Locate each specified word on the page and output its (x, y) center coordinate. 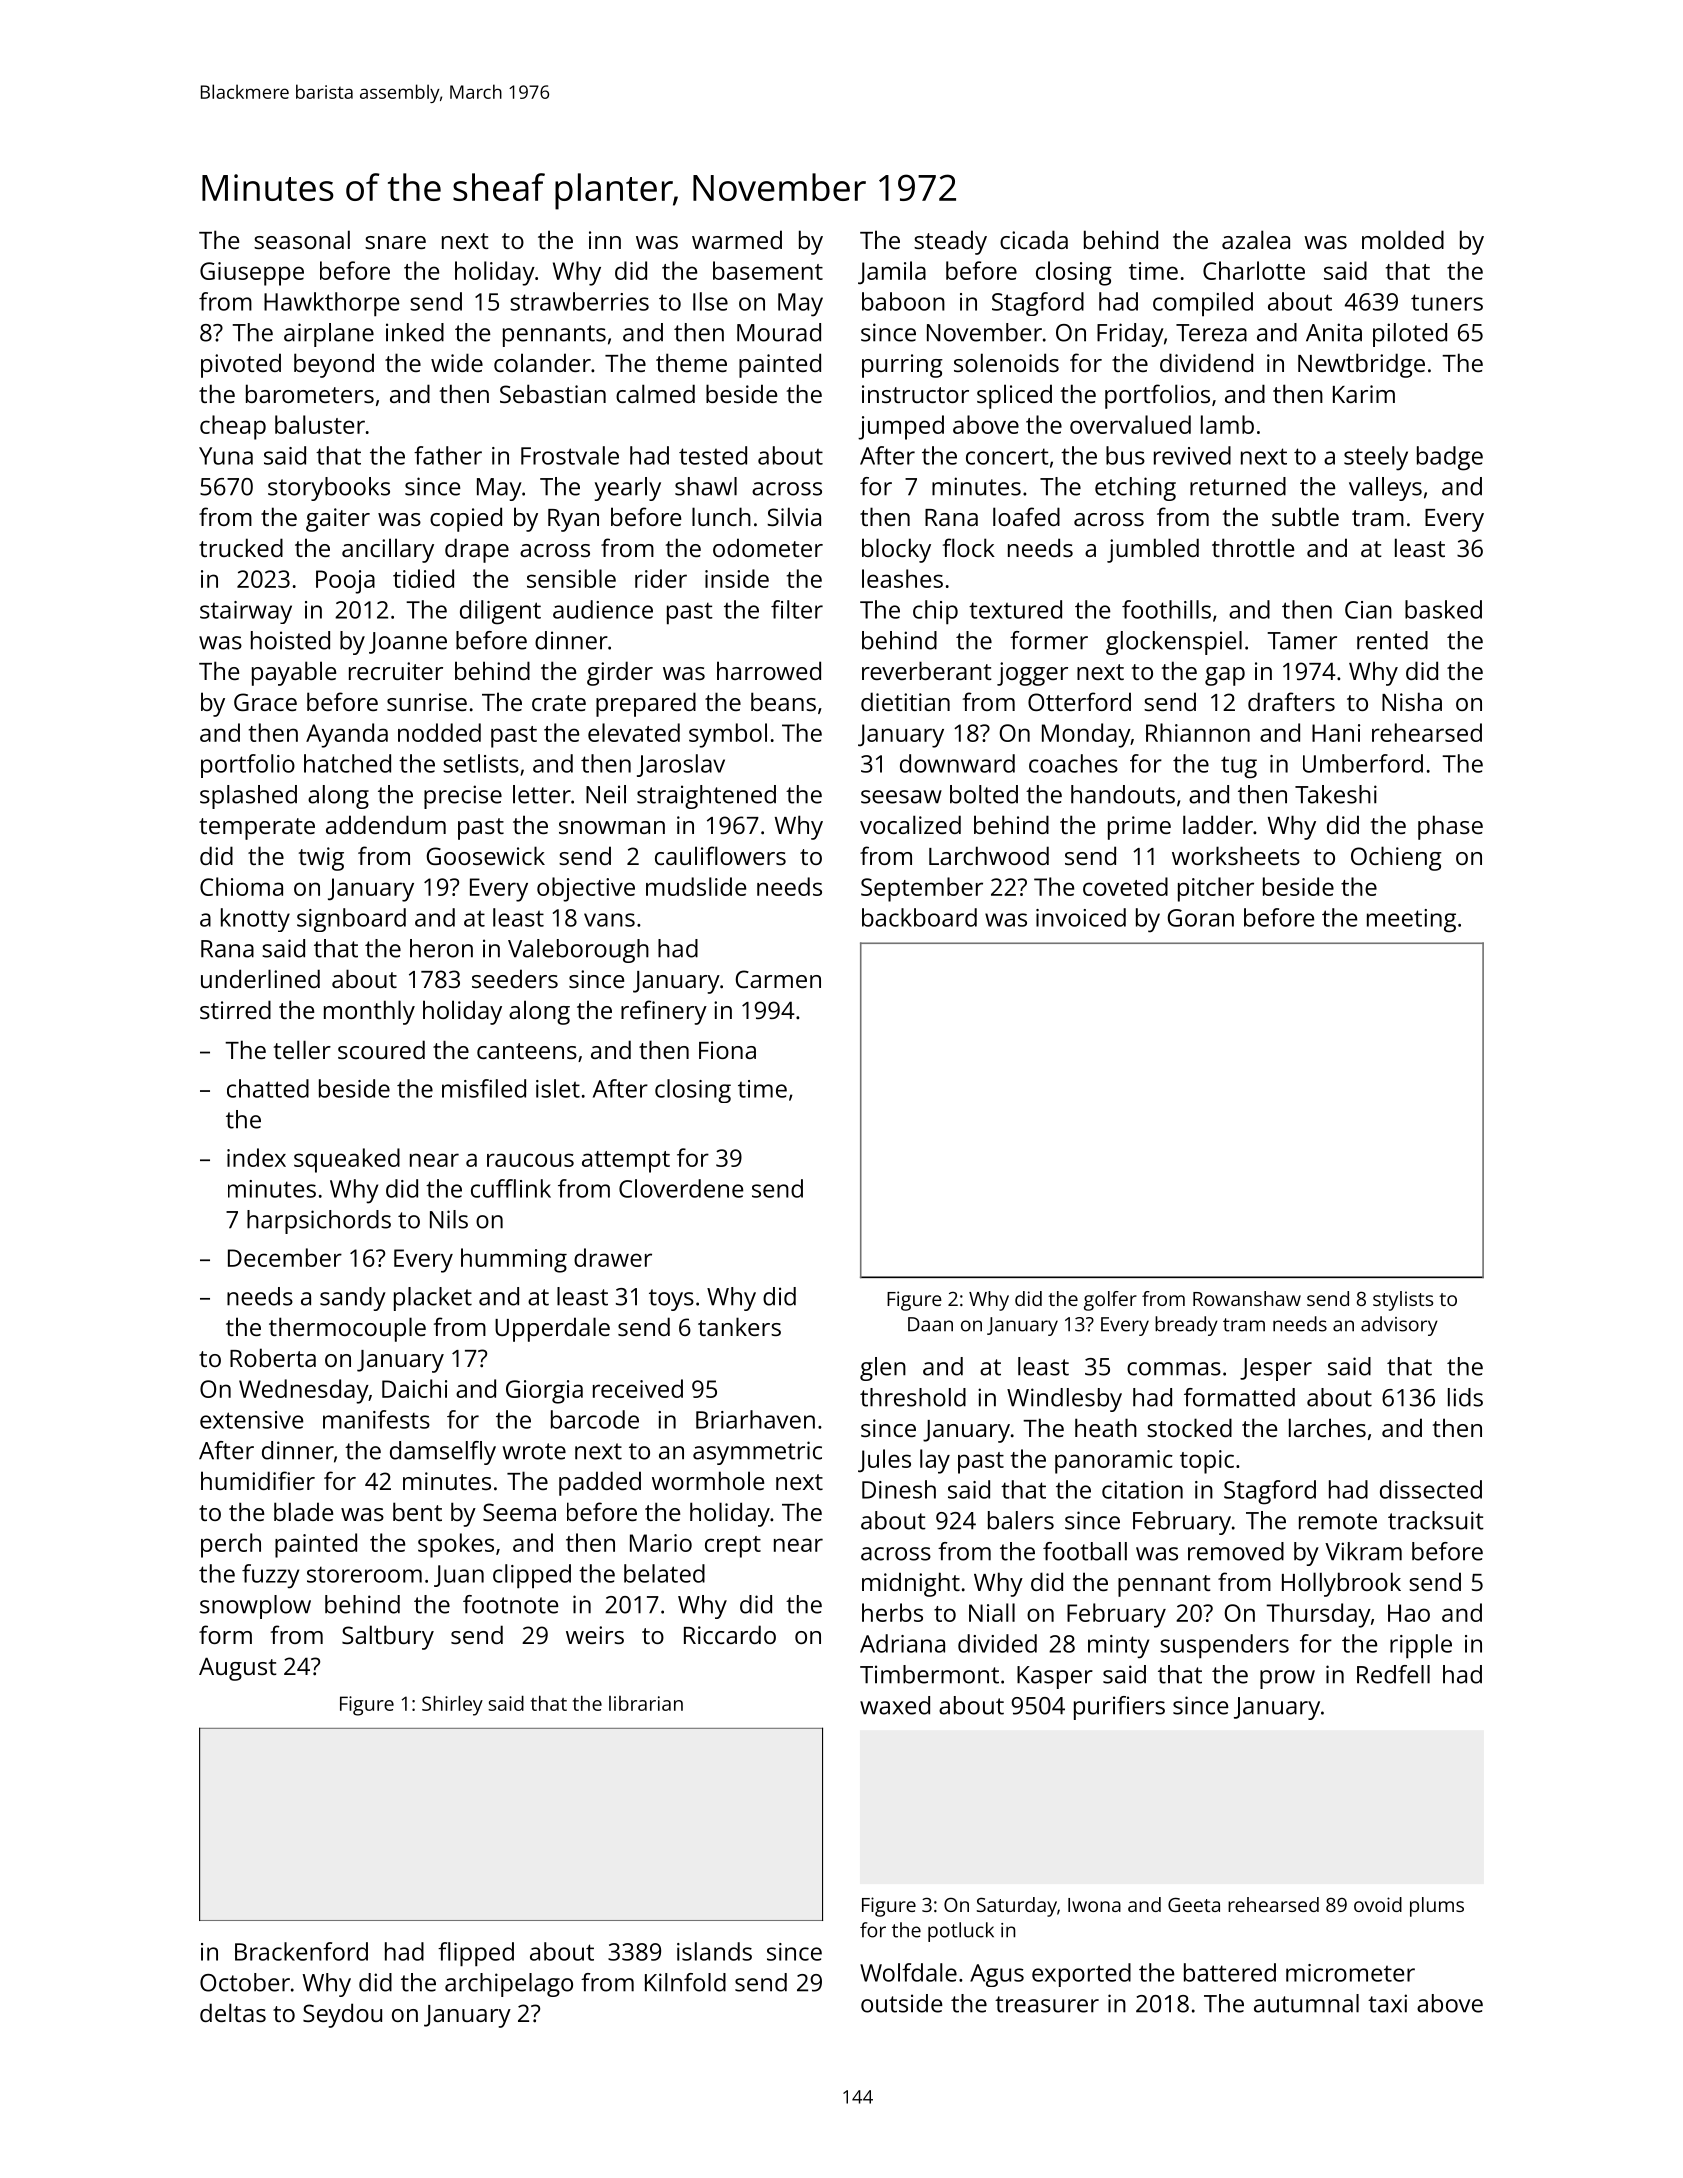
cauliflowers (720, 855)
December (285, 1257)
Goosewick (485, 855)
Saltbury (388, 1637)
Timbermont (929, 1674)
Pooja (345, 582)
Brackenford (301, 1951)
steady (950, 242)
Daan (930, 1324)
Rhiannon (1198, 732)
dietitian (905, 701)
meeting (1411, 921)
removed (1236, 1551)
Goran (1200, 918)
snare (395, 242)
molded (1403, 239)
